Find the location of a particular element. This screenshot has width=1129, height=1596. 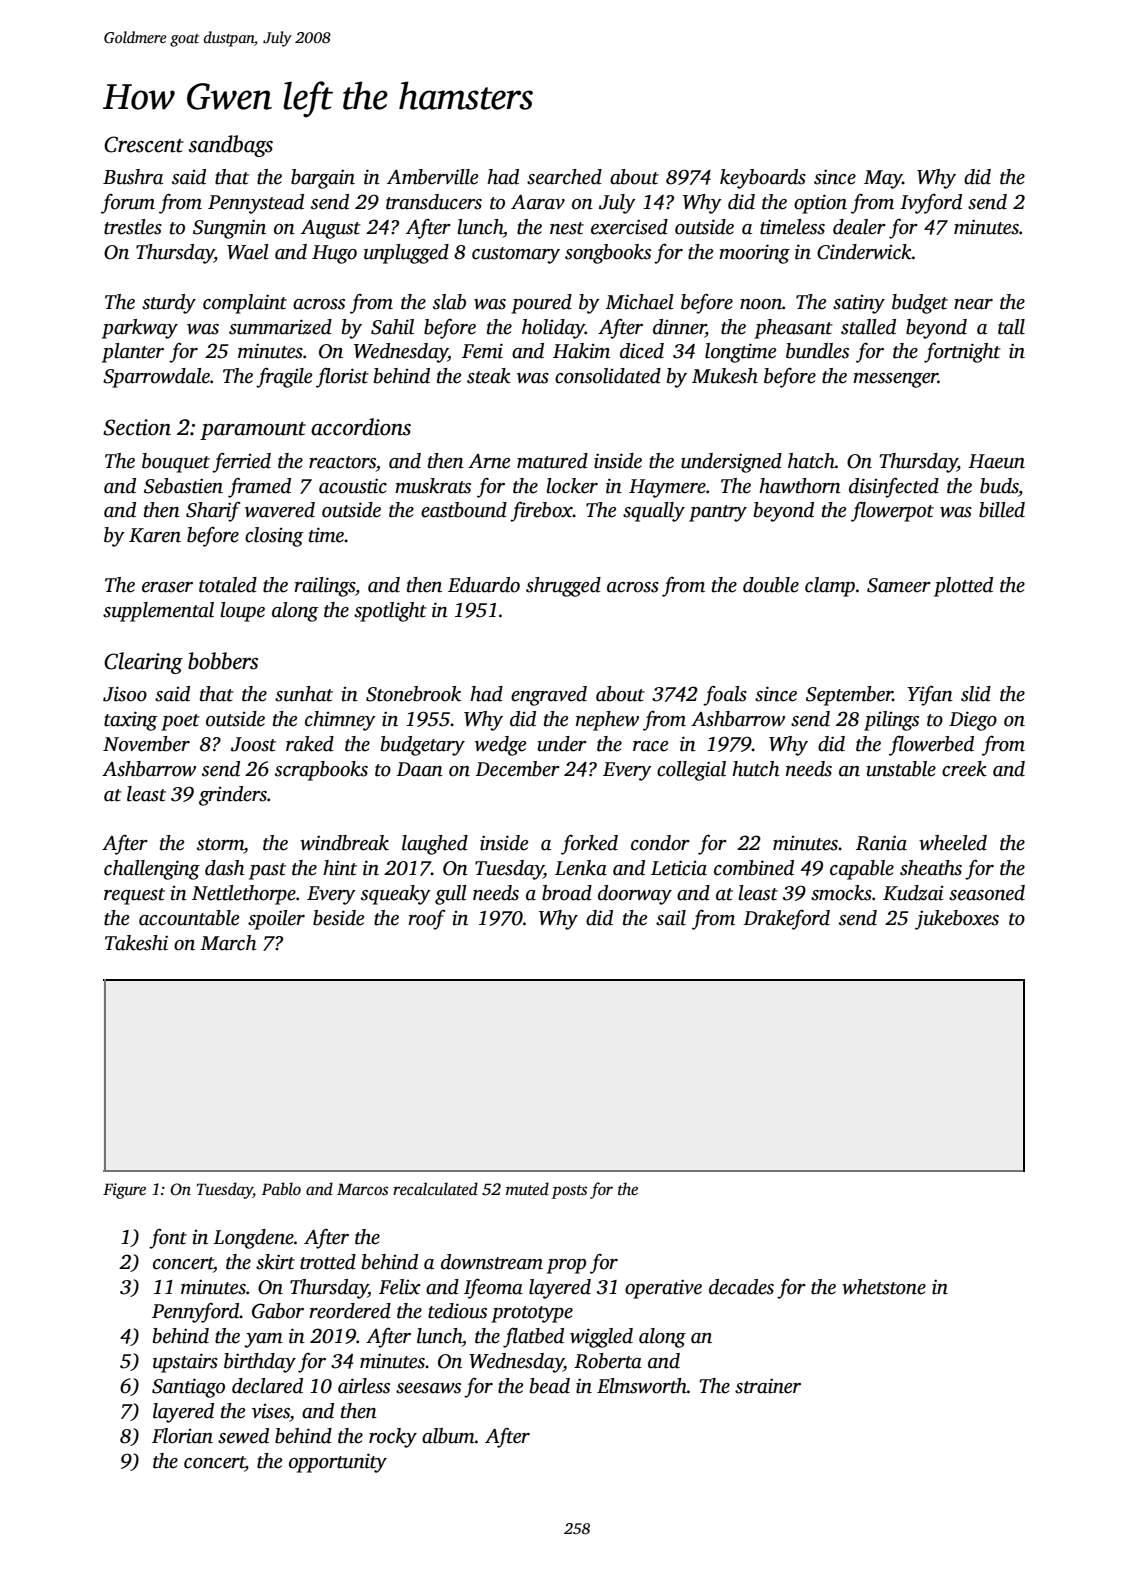

Pablo is located at coordinates (281, 1189).
